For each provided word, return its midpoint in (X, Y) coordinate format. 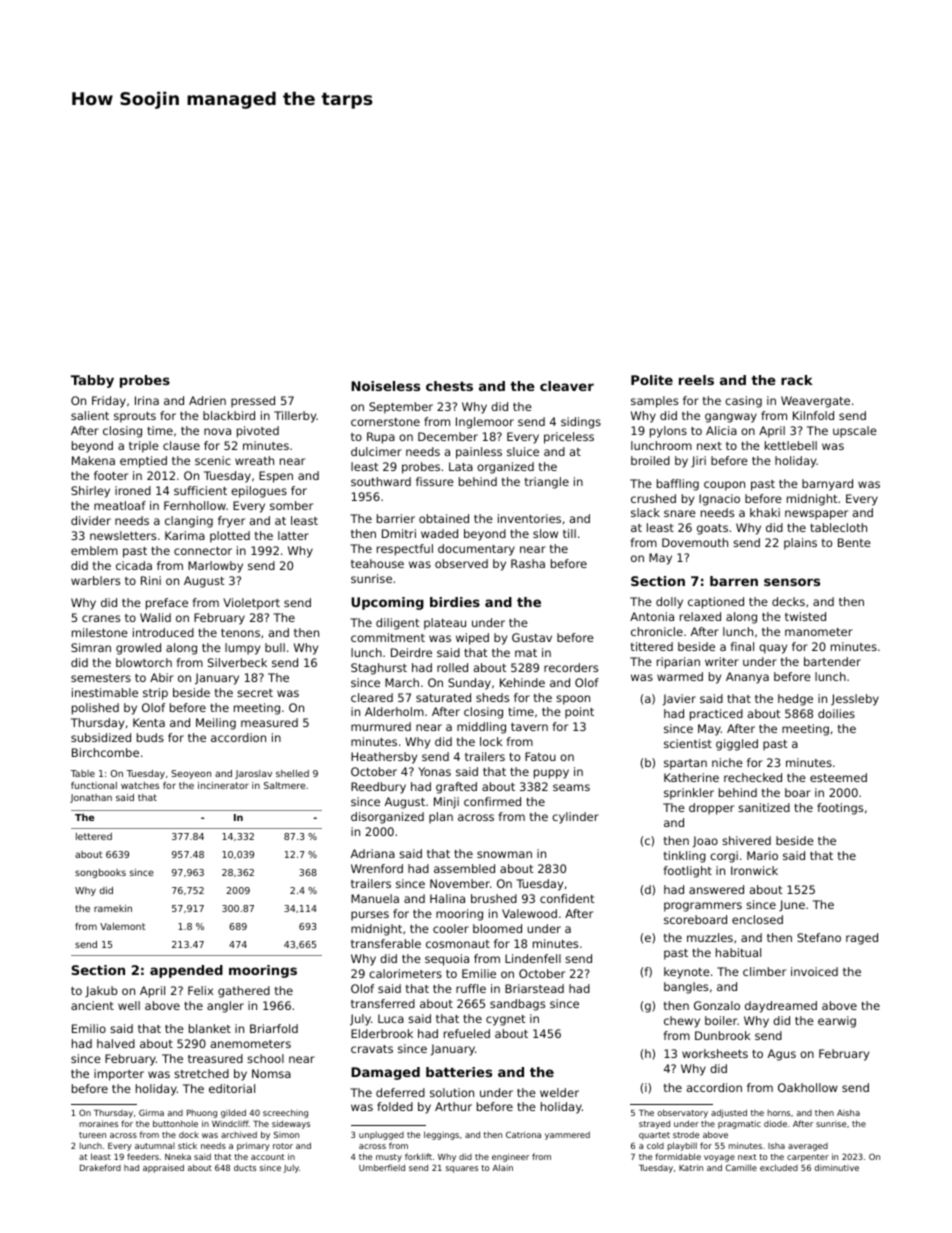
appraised (163, 1168)
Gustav (532, 637)
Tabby (92, 381)
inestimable (105, 692)
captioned (716, 603)
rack (797, 380)
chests (449, 386)
